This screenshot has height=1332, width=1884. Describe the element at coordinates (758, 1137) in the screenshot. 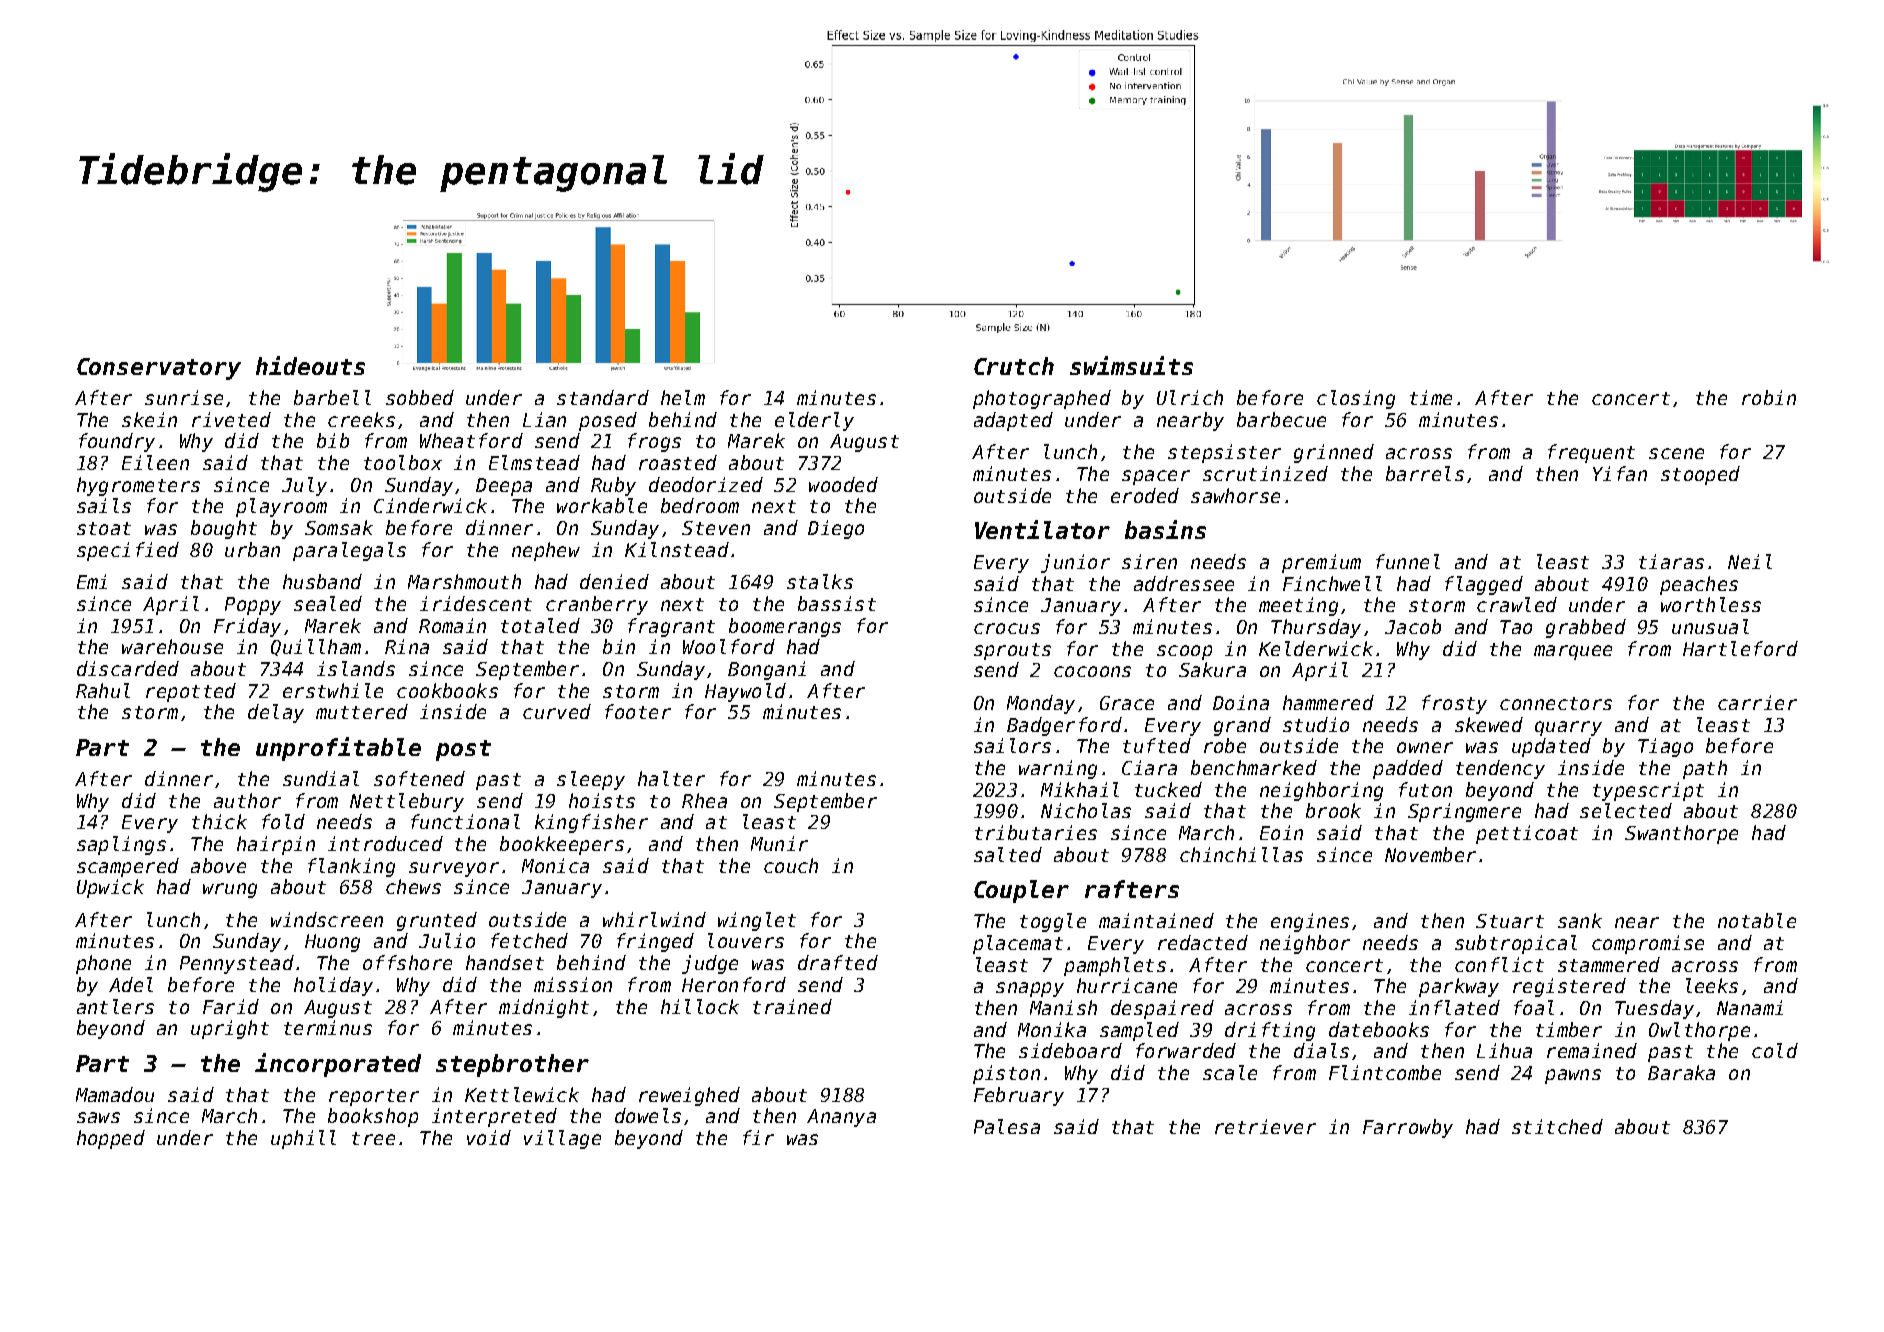

I see `fir` at that location.
